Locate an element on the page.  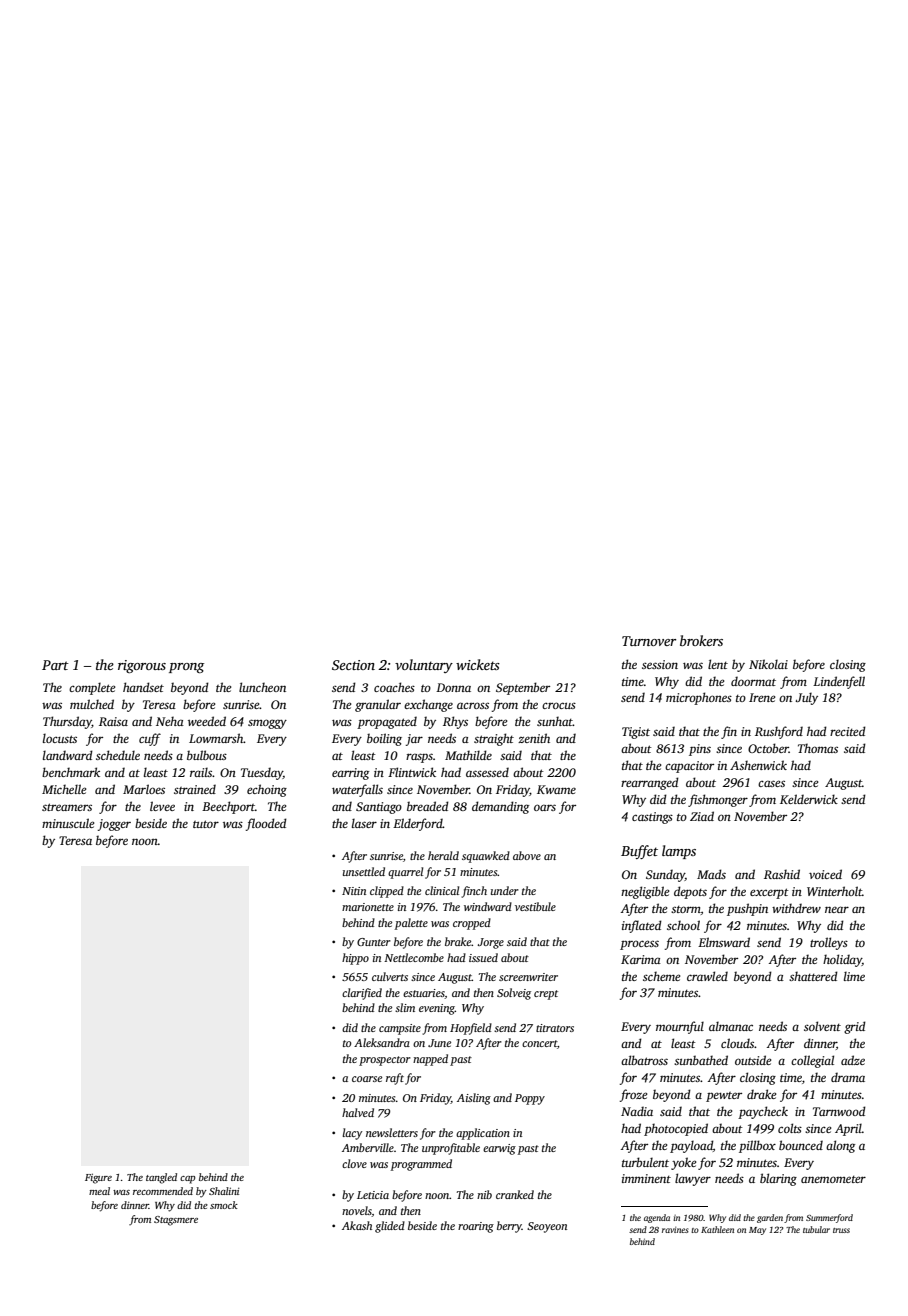
clarified is located at coordinates (362, 994).
